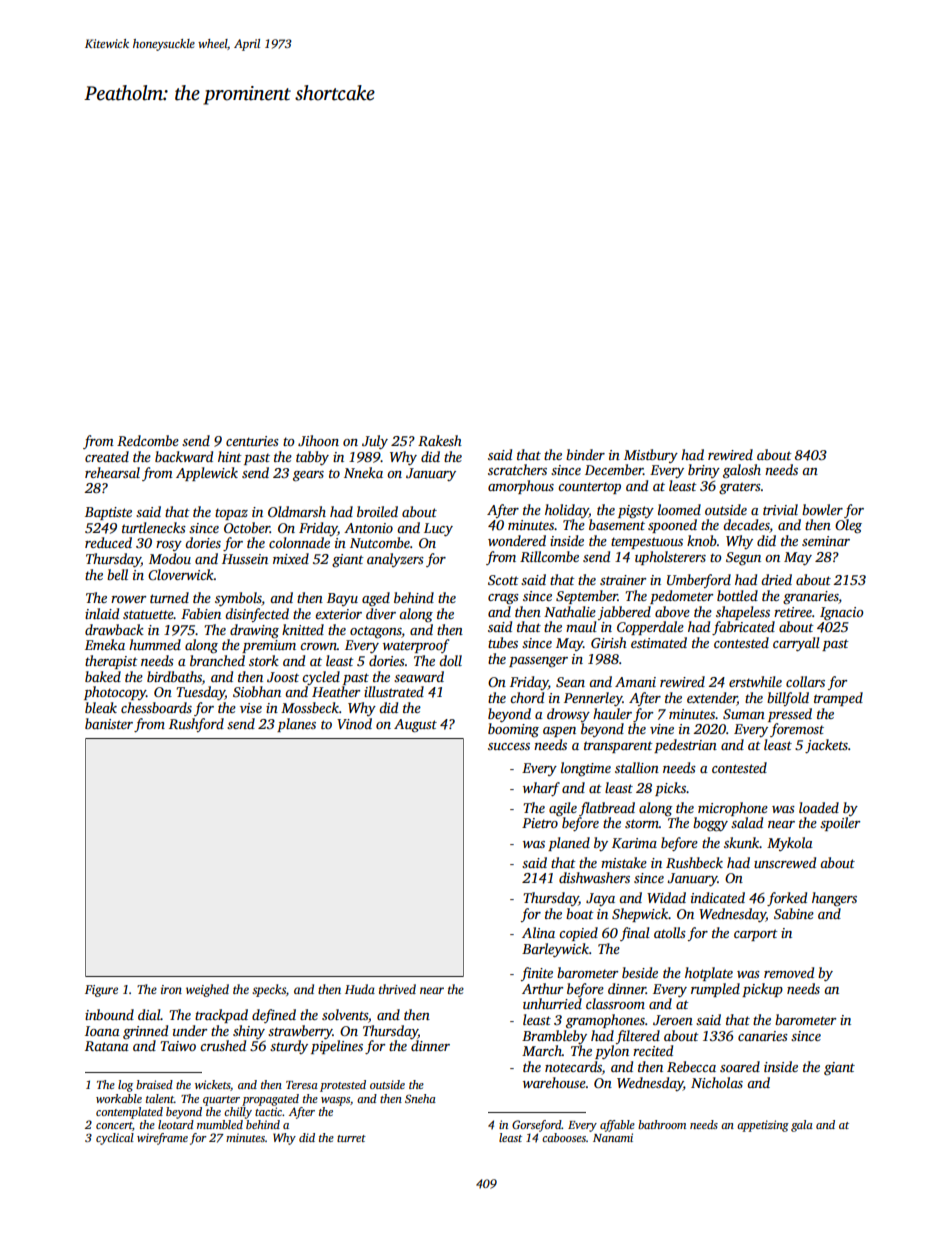 This screenshot has width=952, height=1233. What do you see at coordinates (569, 844) in the screenshot?
I see `planed` at bounding box center [569, 844].
